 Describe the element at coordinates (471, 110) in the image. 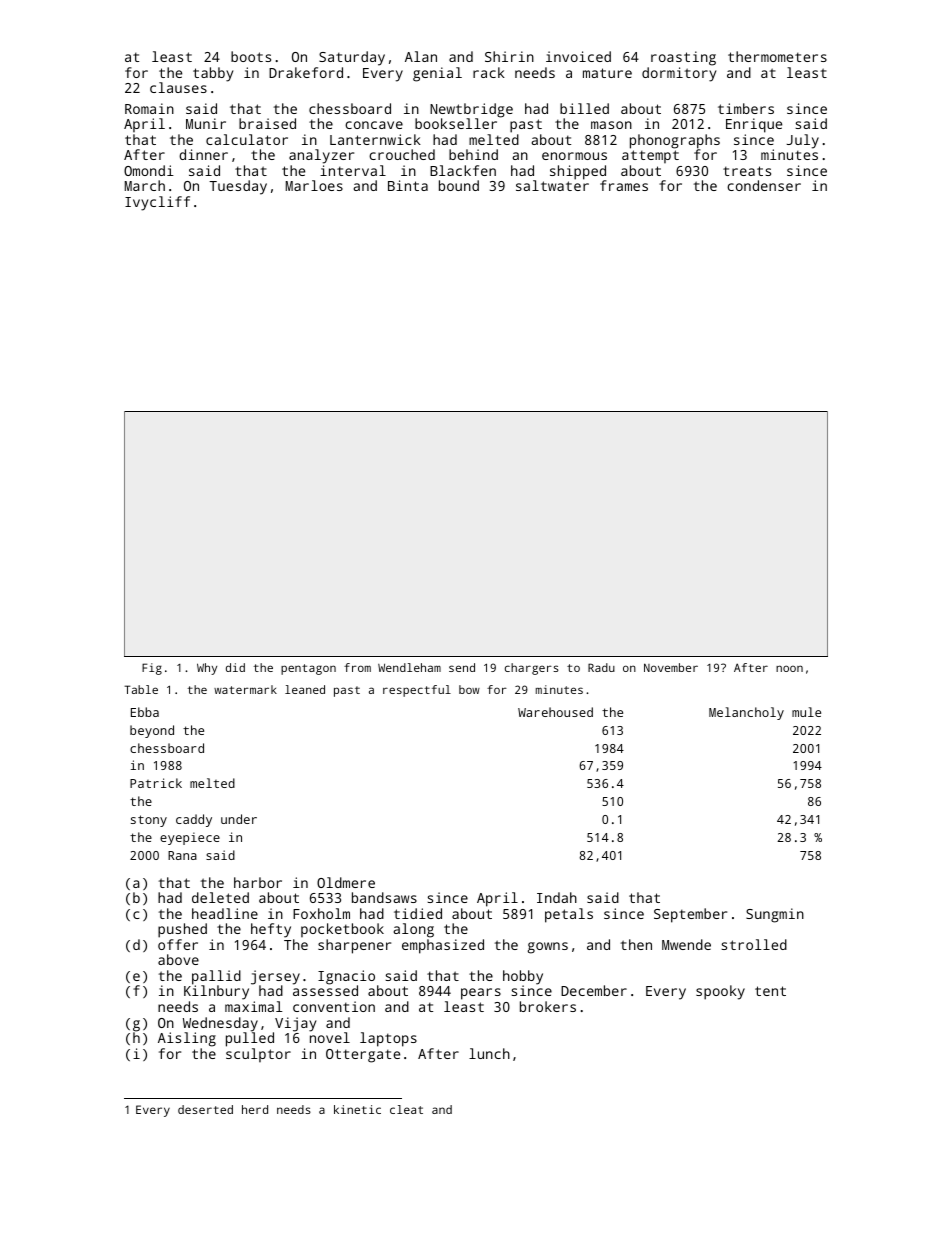

I see `Newtbridge` at that location.
